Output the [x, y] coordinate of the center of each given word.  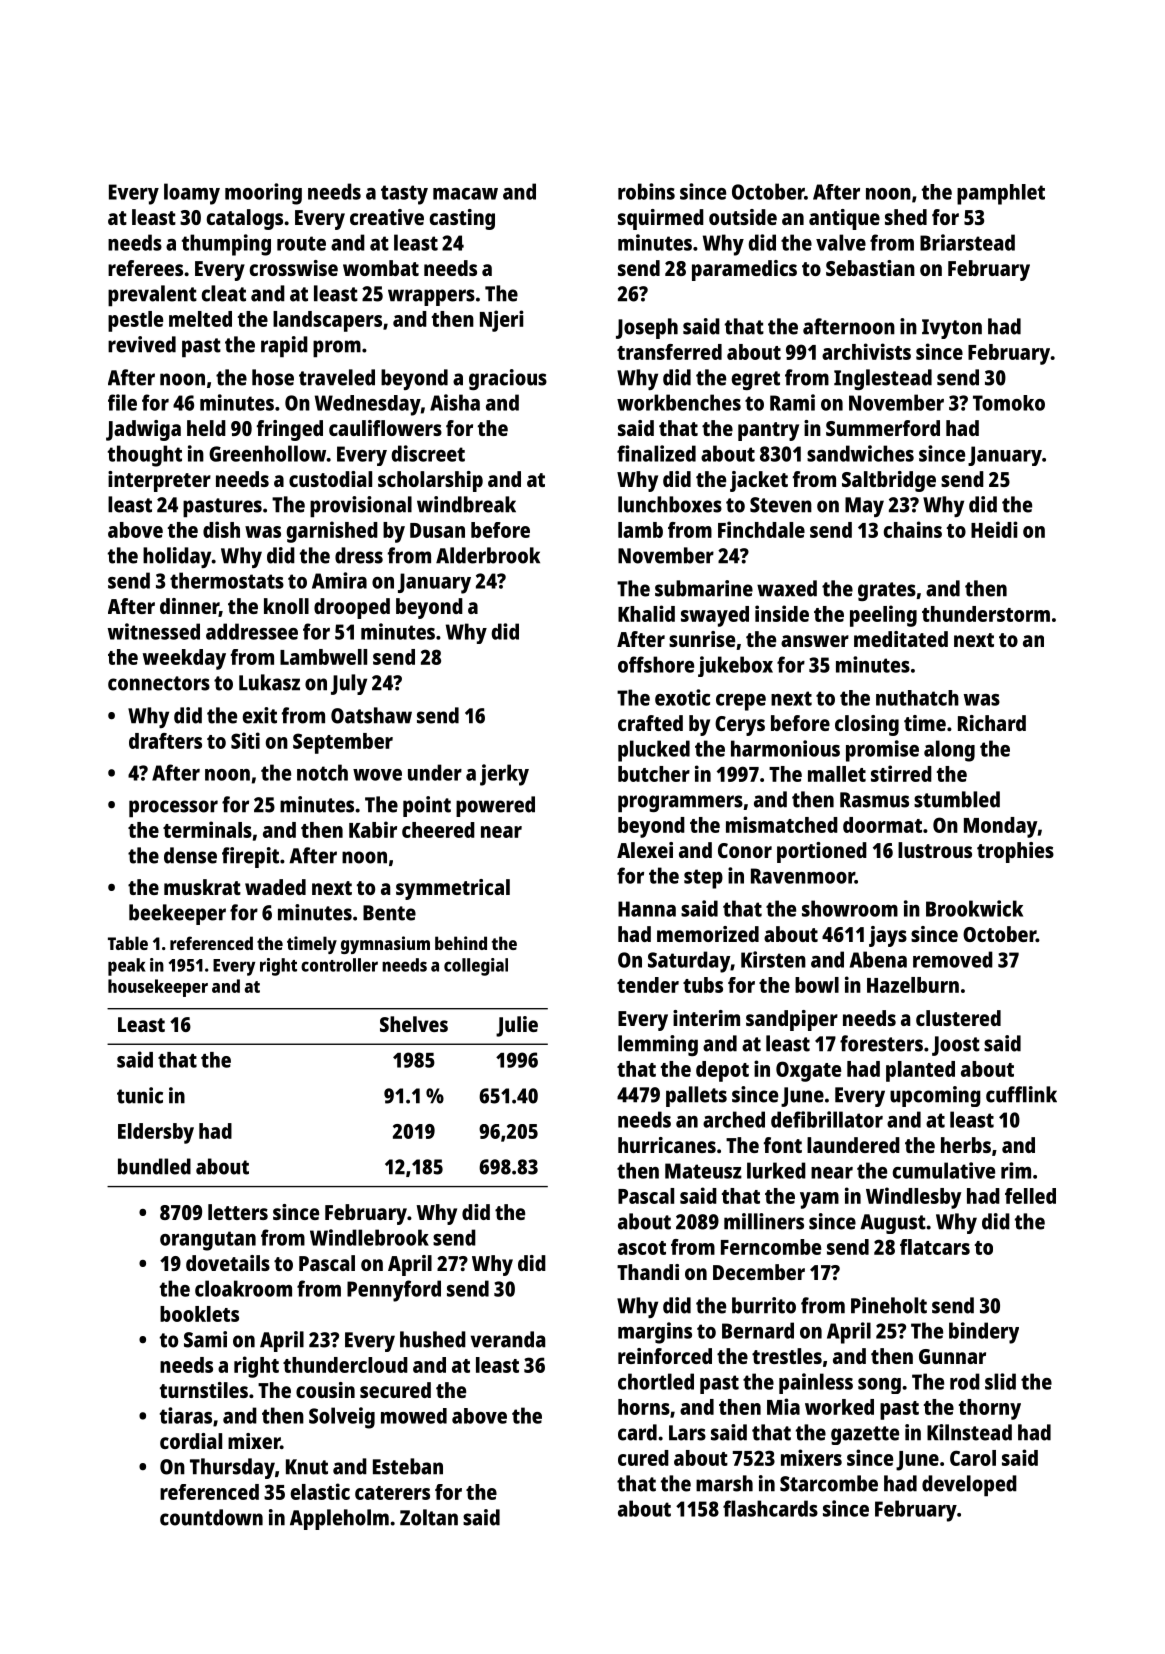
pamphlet [1001, 194]
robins [646, 191]
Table [128, 943]
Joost [956, 1046]
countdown [211, 1517]
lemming [658, 1045]
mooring [263, 194]
